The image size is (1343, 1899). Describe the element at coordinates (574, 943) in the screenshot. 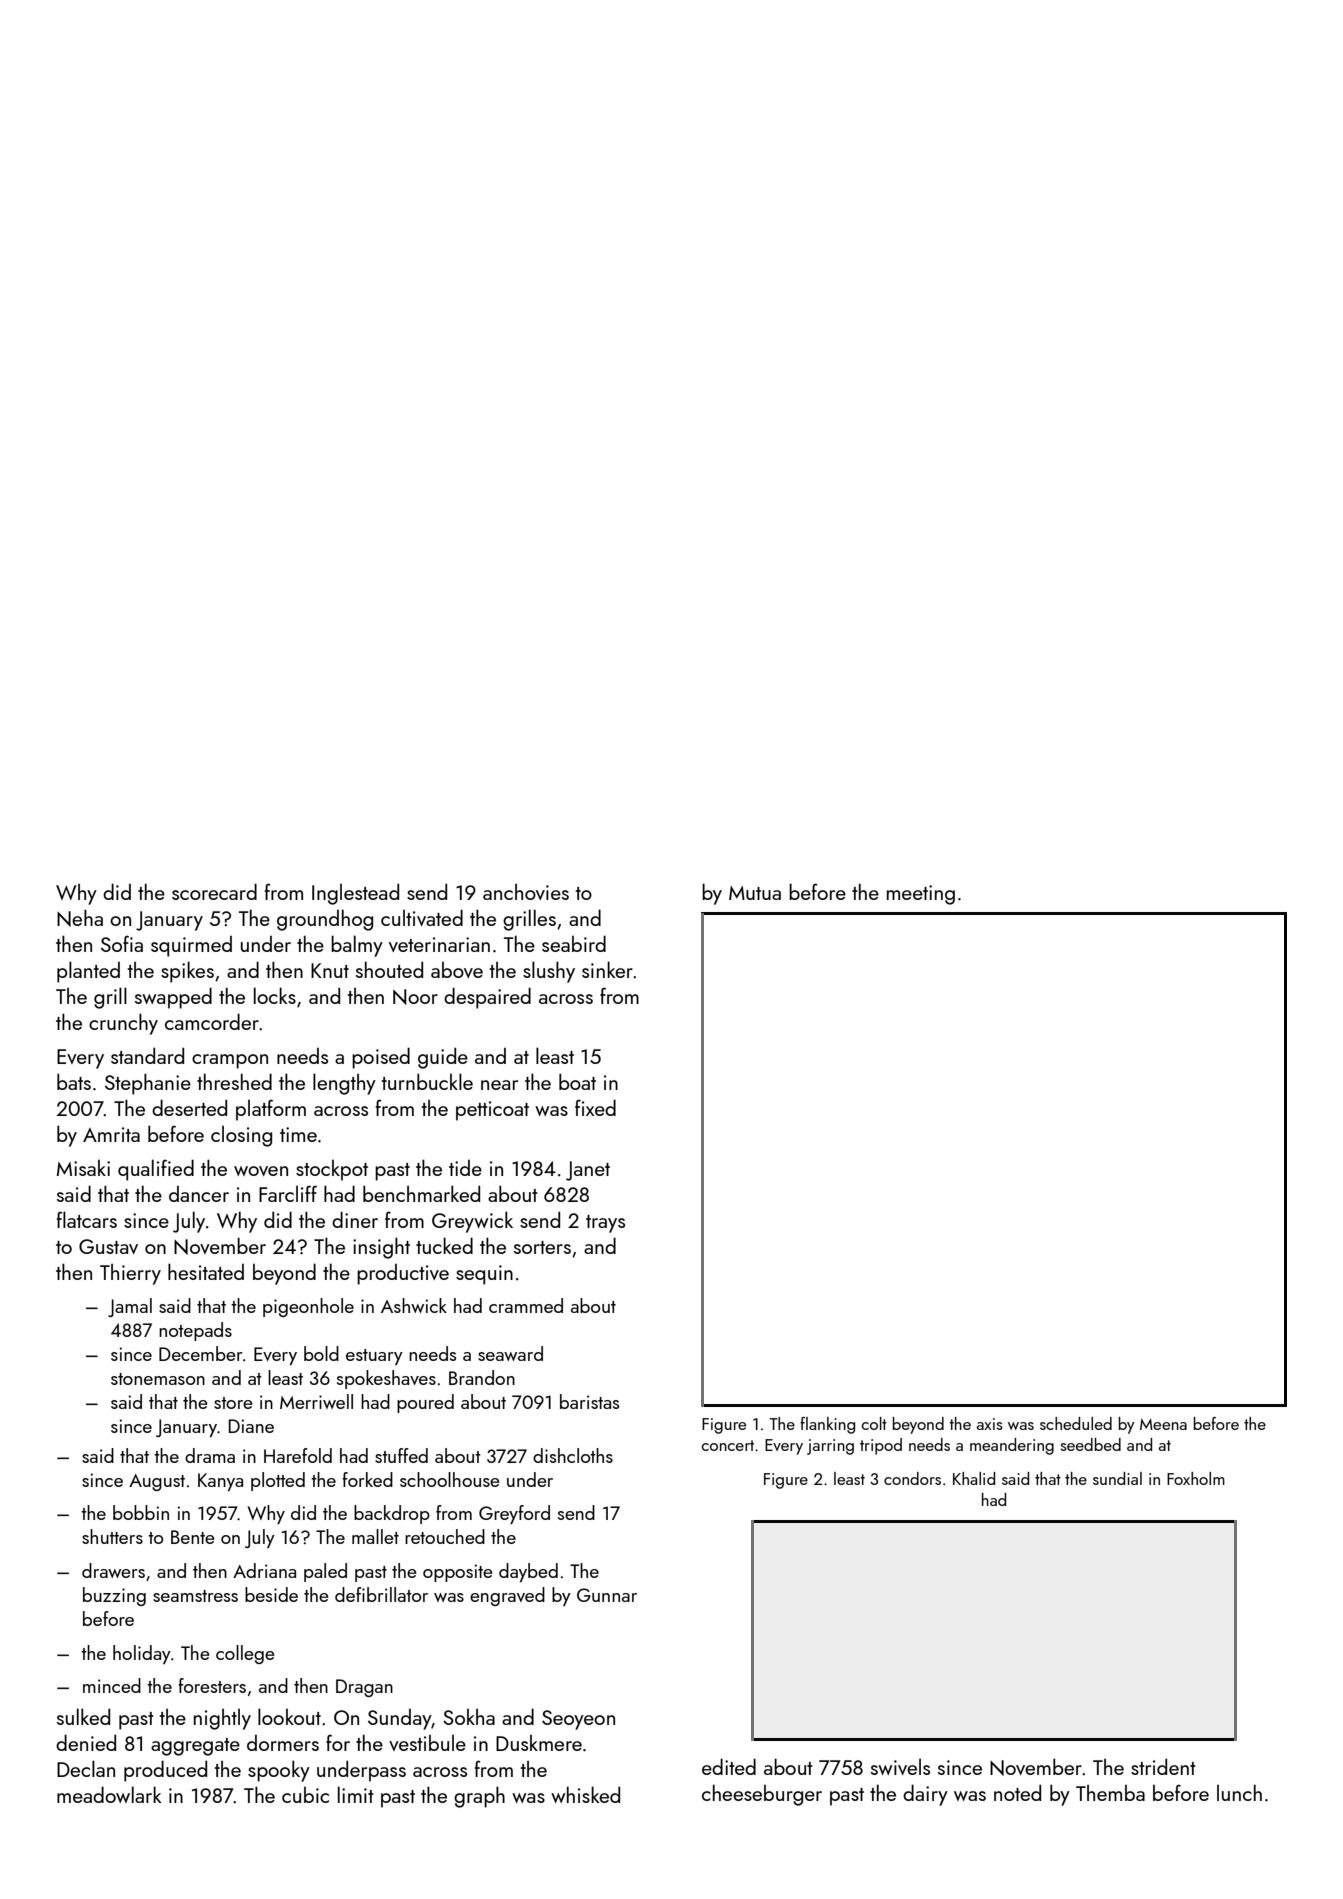

I see `seabird` at that location.
